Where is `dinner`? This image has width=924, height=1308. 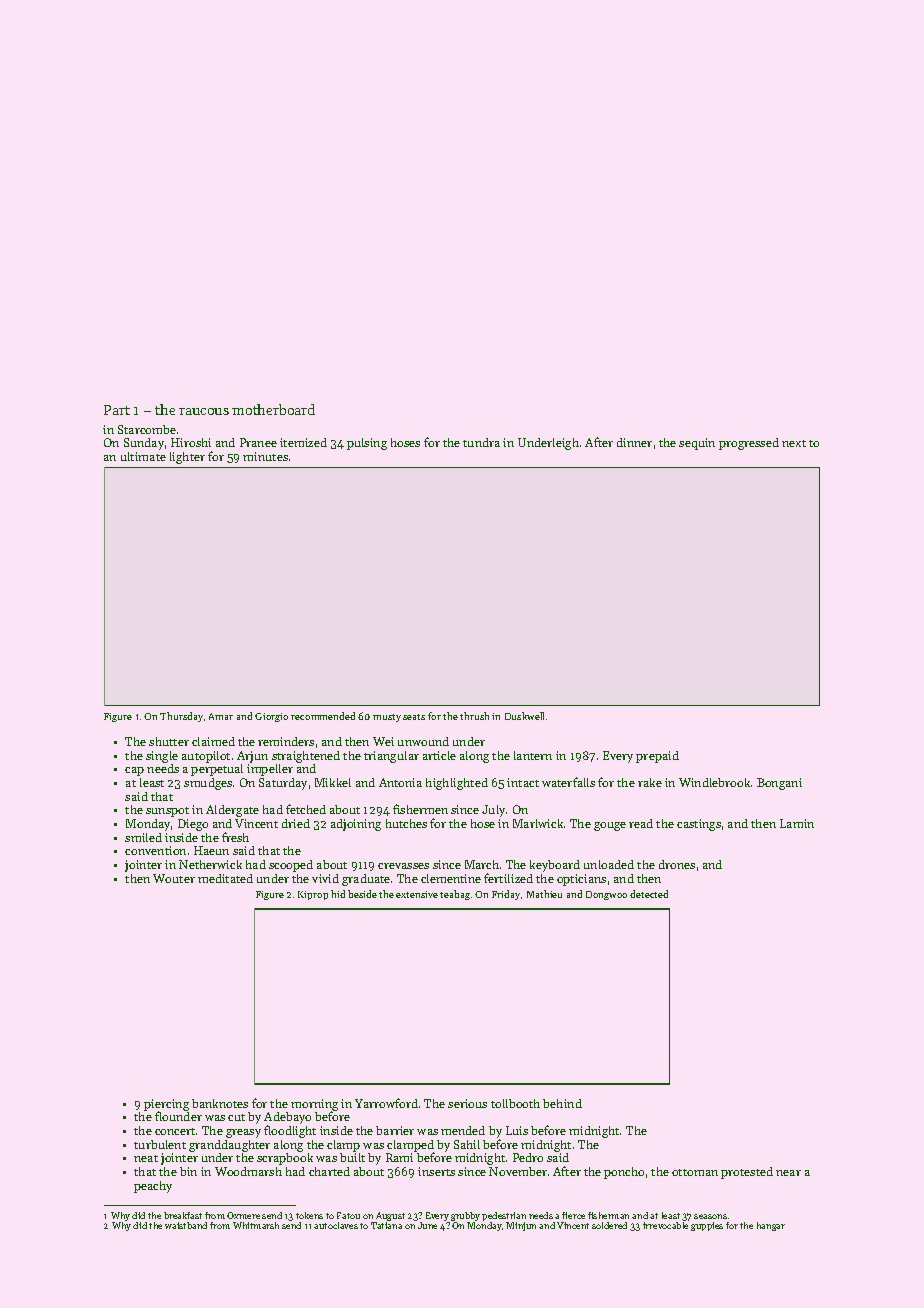 dinner is located at coordinates (634, 442).
